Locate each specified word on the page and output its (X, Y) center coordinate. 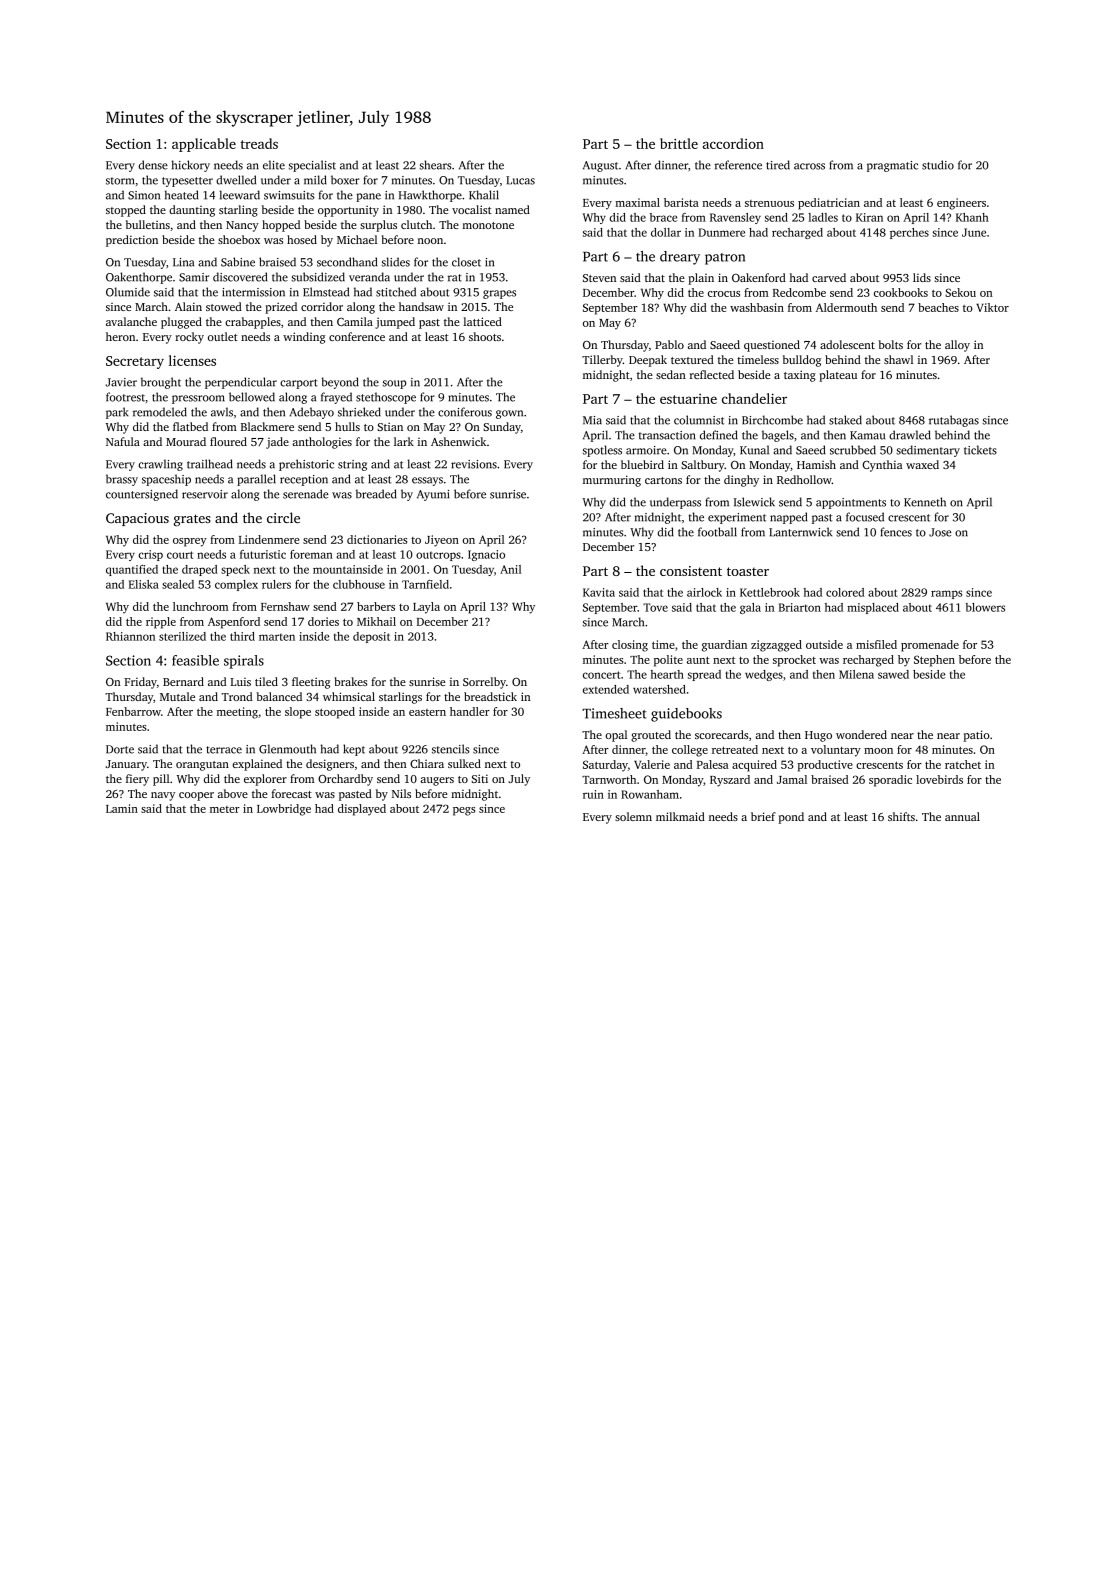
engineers (961, 204)
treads (259, 143)
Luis (240, 682)
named (512, 209)
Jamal (792, 779)
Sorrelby (484, 683)
